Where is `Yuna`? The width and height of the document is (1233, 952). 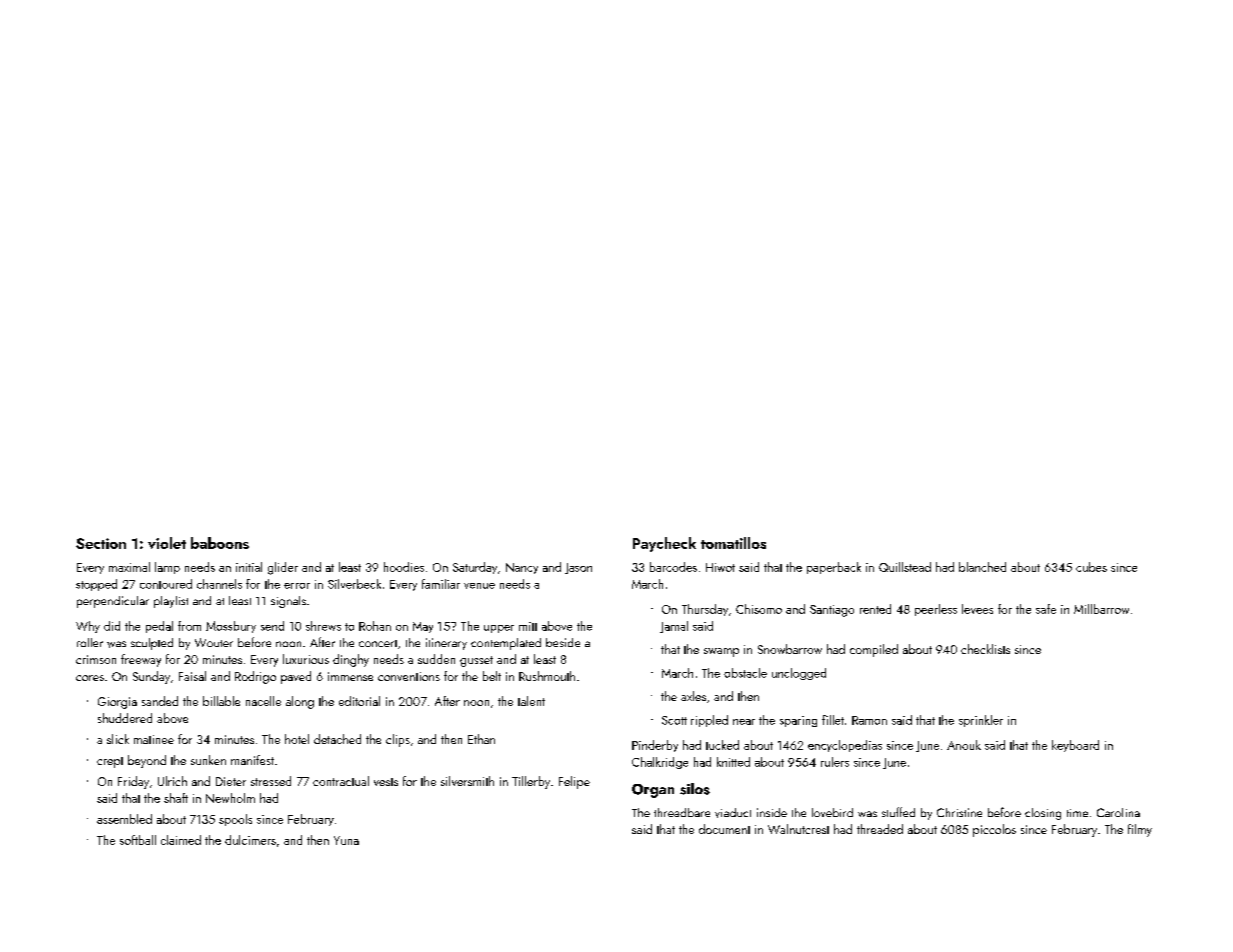 Yuna is located at coordinates (346, 840).
